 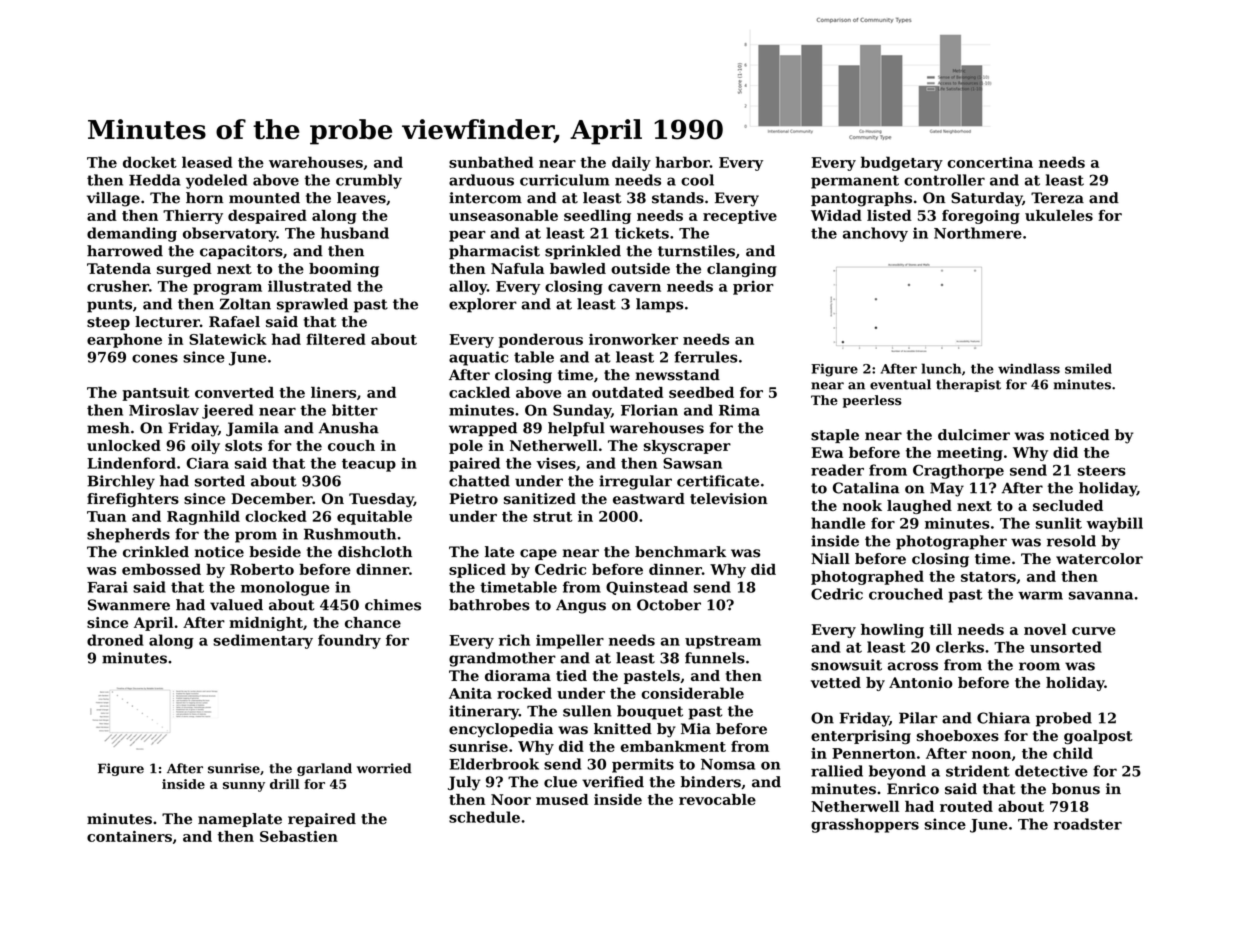 What do you see at coordinates (244, 787) in the screenshot?
I see `sunny` at bounding box center [244, 787].
